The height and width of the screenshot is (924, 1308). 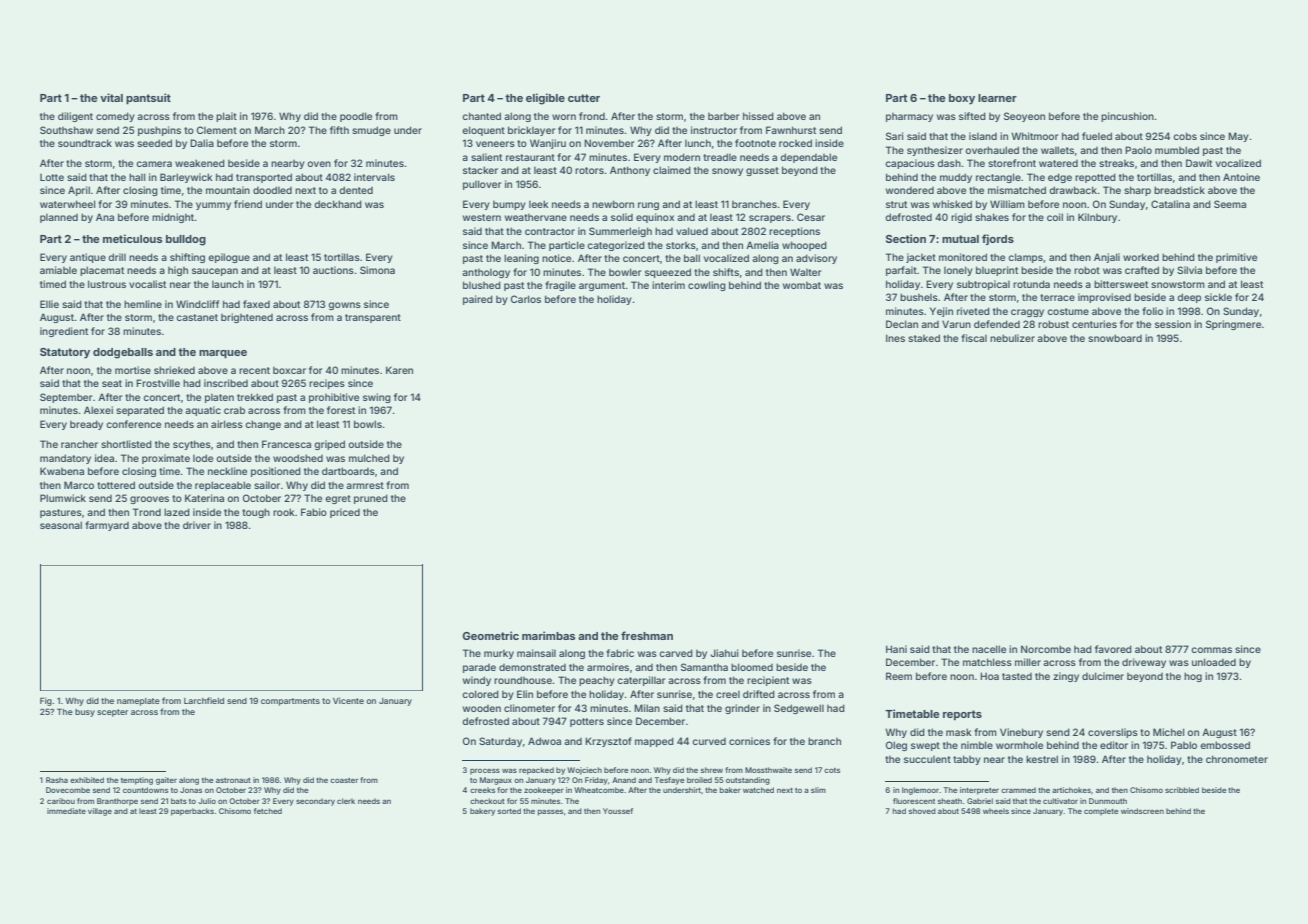 I want to click on learner, so click(x=997, y=98).
